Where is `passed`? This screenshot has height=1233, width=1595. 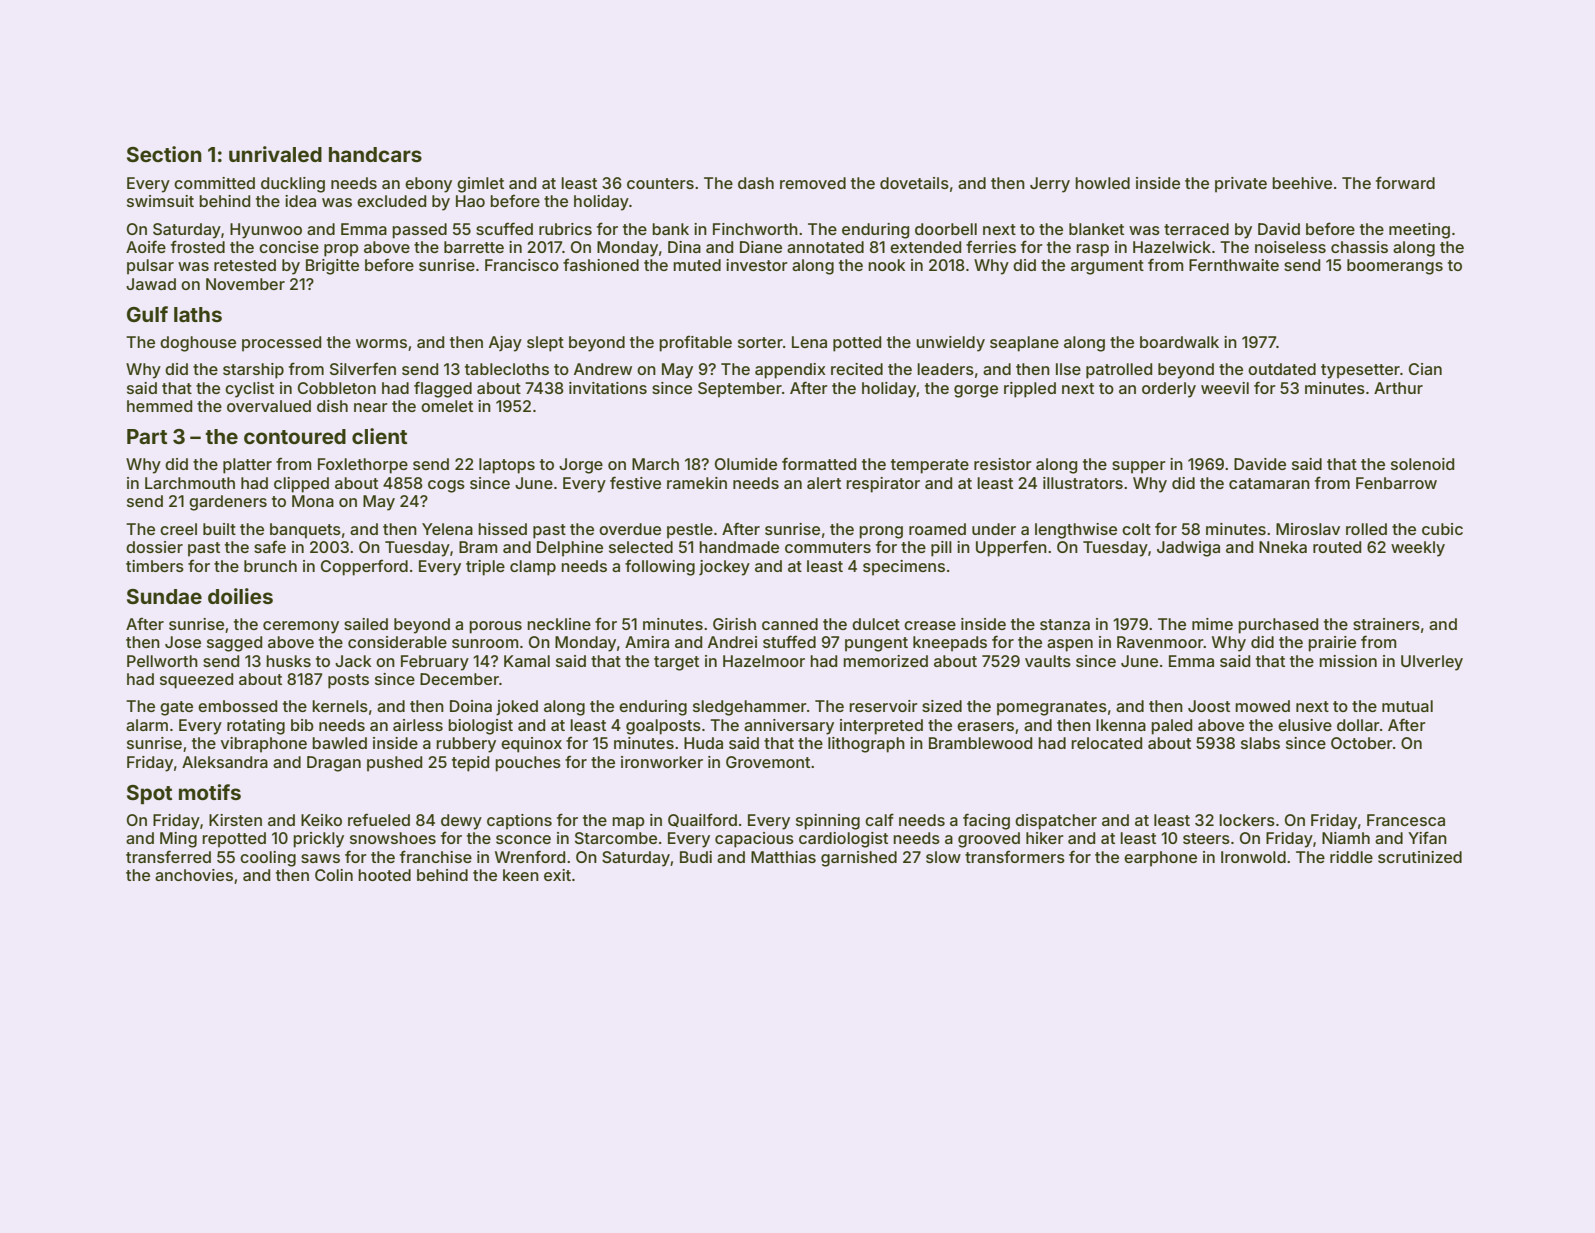 passed is located at coordinates (419, 231).
